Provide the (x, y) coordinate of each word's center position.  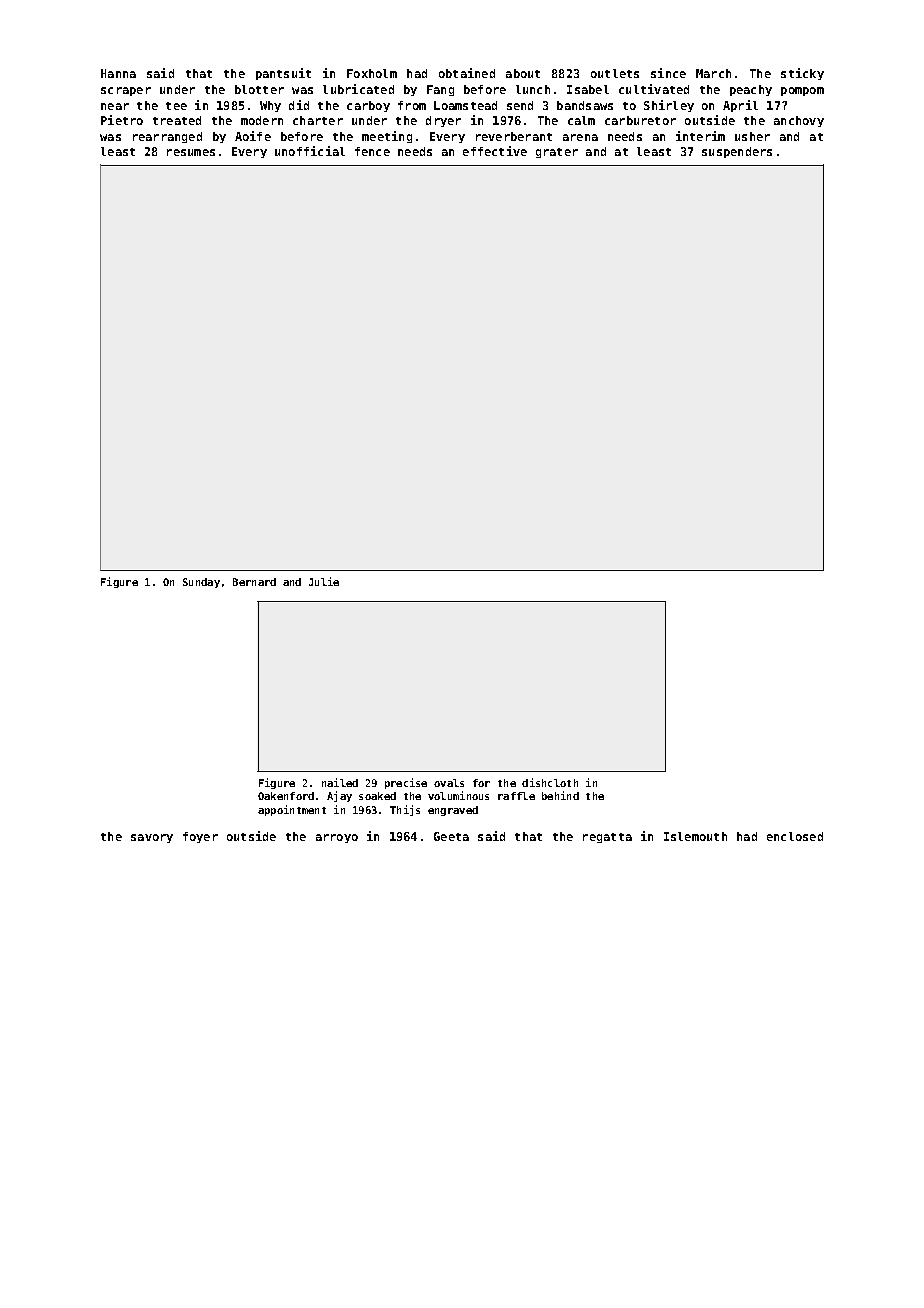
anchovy (799, 121)
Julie (324, 581)
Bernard (254, 582)
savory (152, 838)
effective (495, 151)
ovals (449, 783)
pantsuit (283, 74)
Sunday (201, 583)
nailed (340, 782)
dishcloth (550, 782)
